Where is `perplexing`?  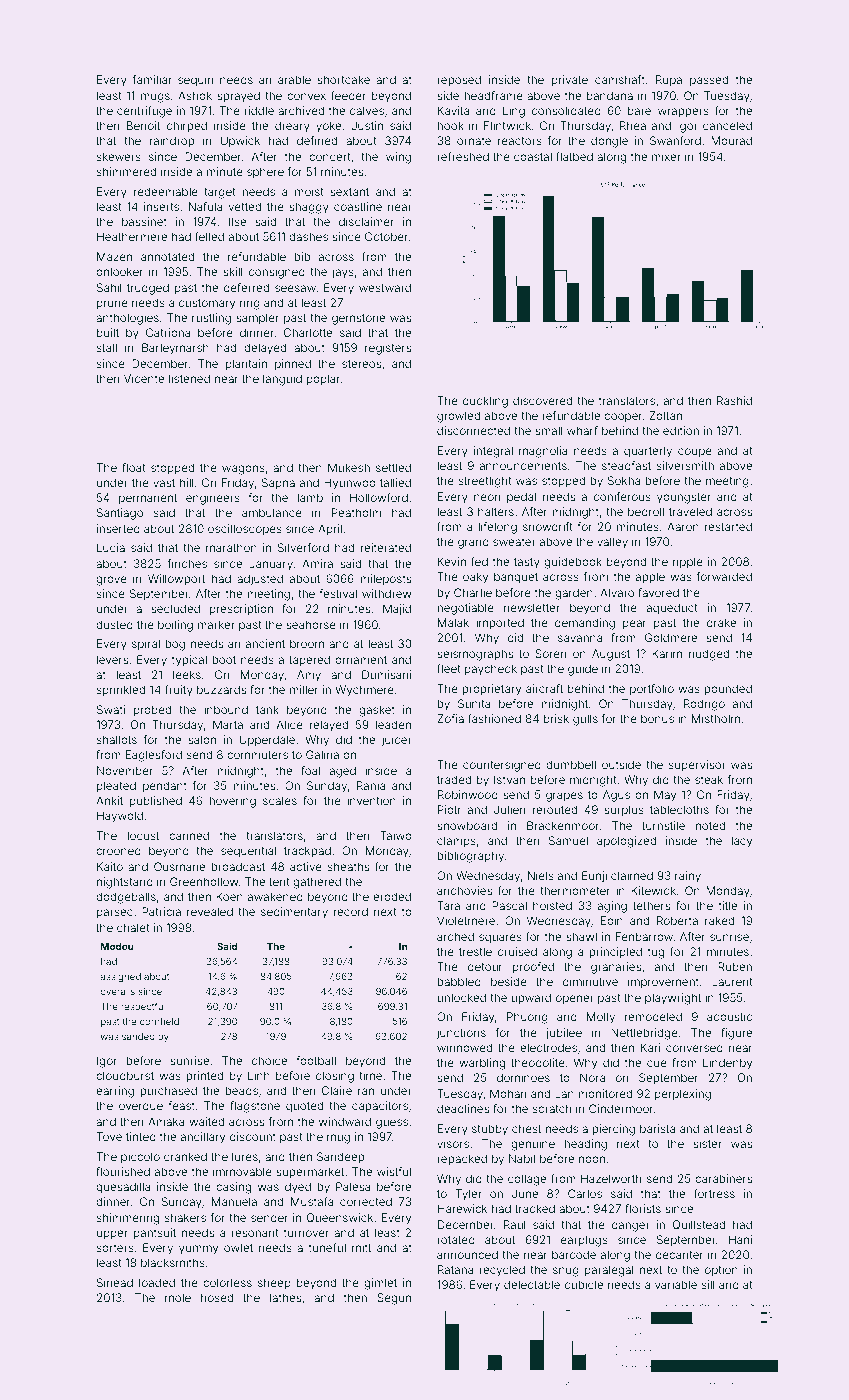 perplexing is located at coordinates (683, 1095).
